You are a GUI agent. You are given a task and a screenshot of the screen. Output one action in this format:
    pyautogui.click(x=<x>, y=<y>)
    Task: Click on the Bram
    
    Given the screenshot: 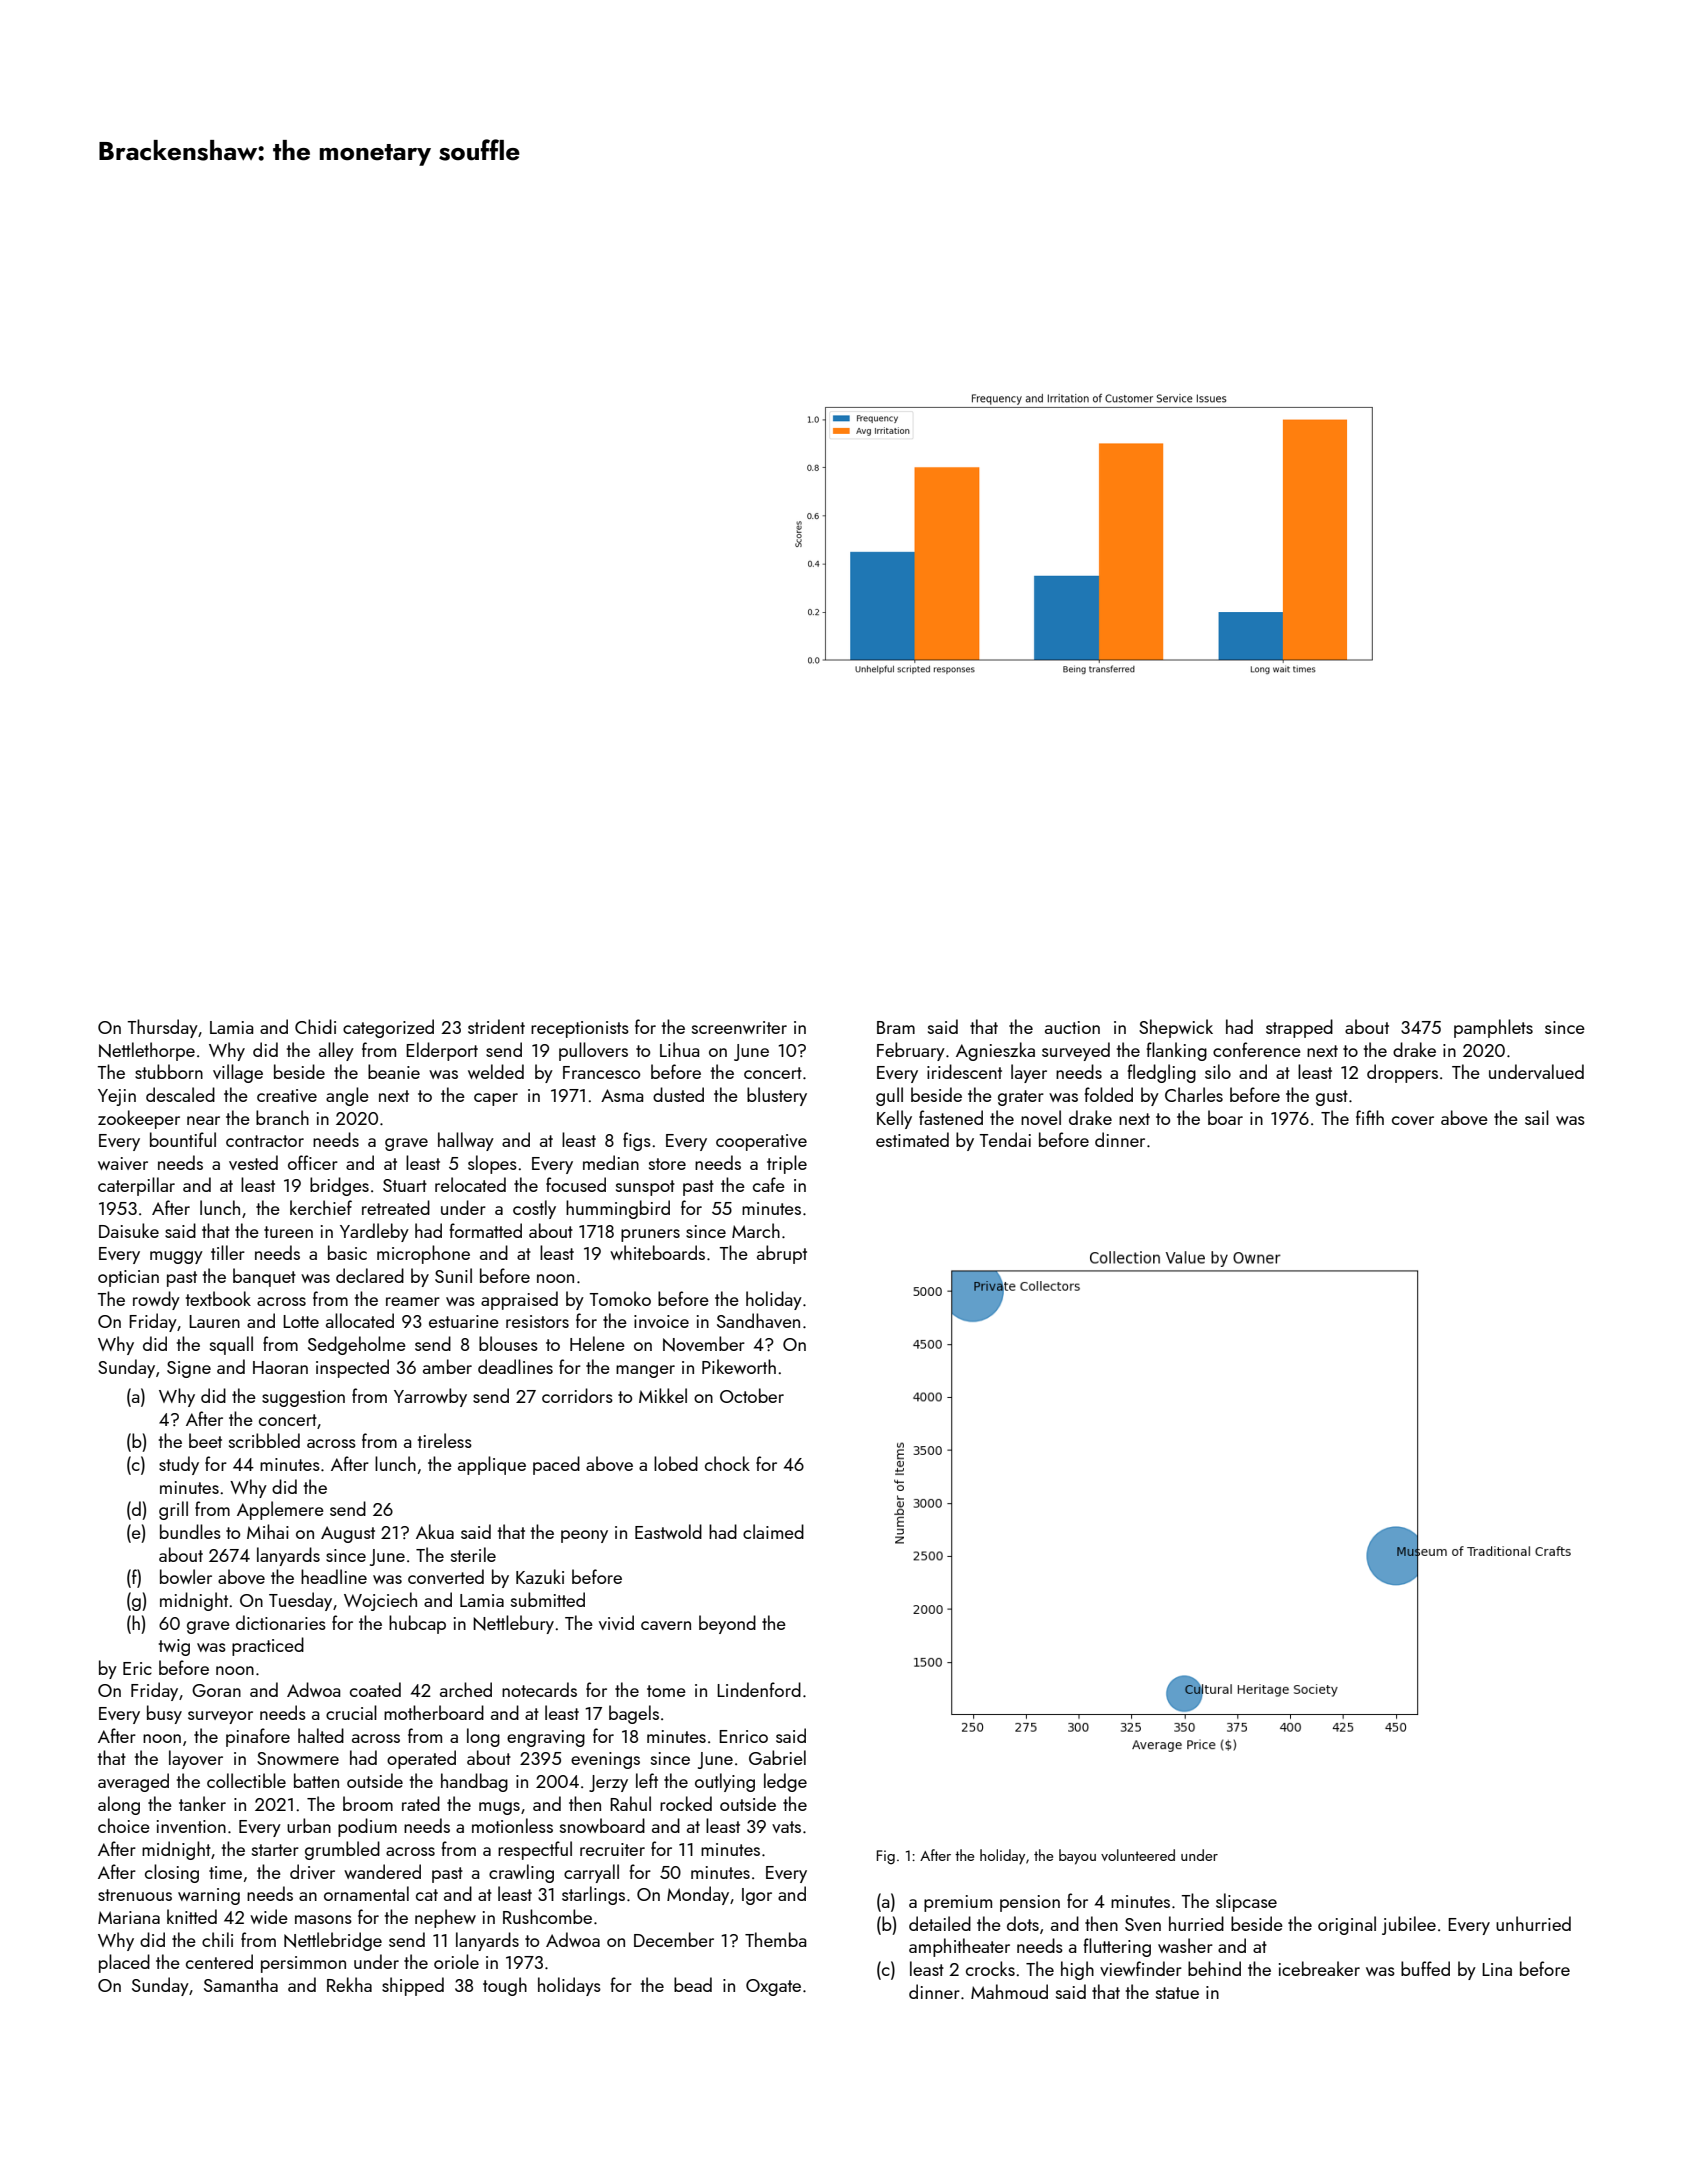 What is the action you would take?
    pyautogui.click(x=896, y=1027)
